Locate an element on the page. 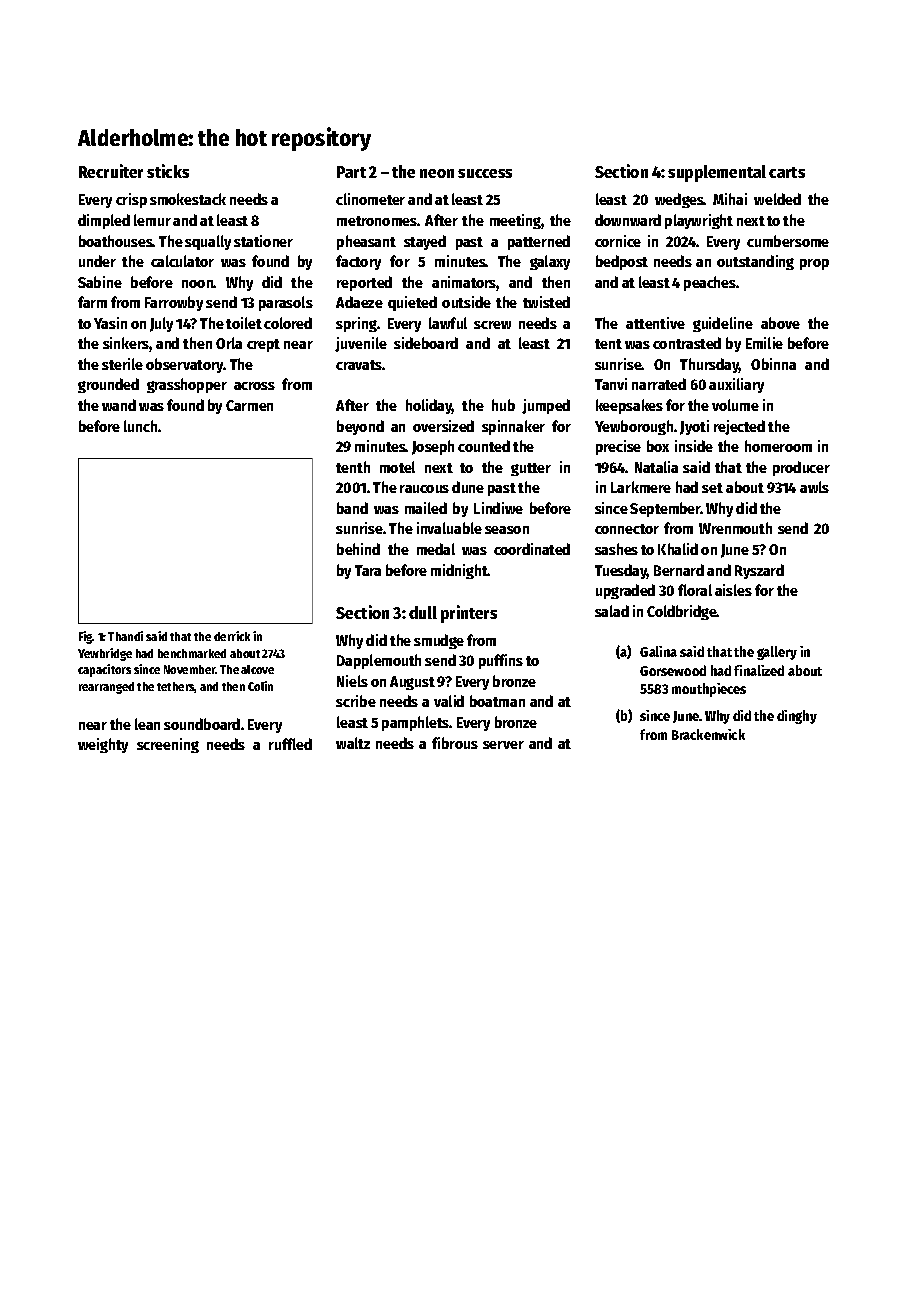  cumbersome is located at coordinates (788, 241).
